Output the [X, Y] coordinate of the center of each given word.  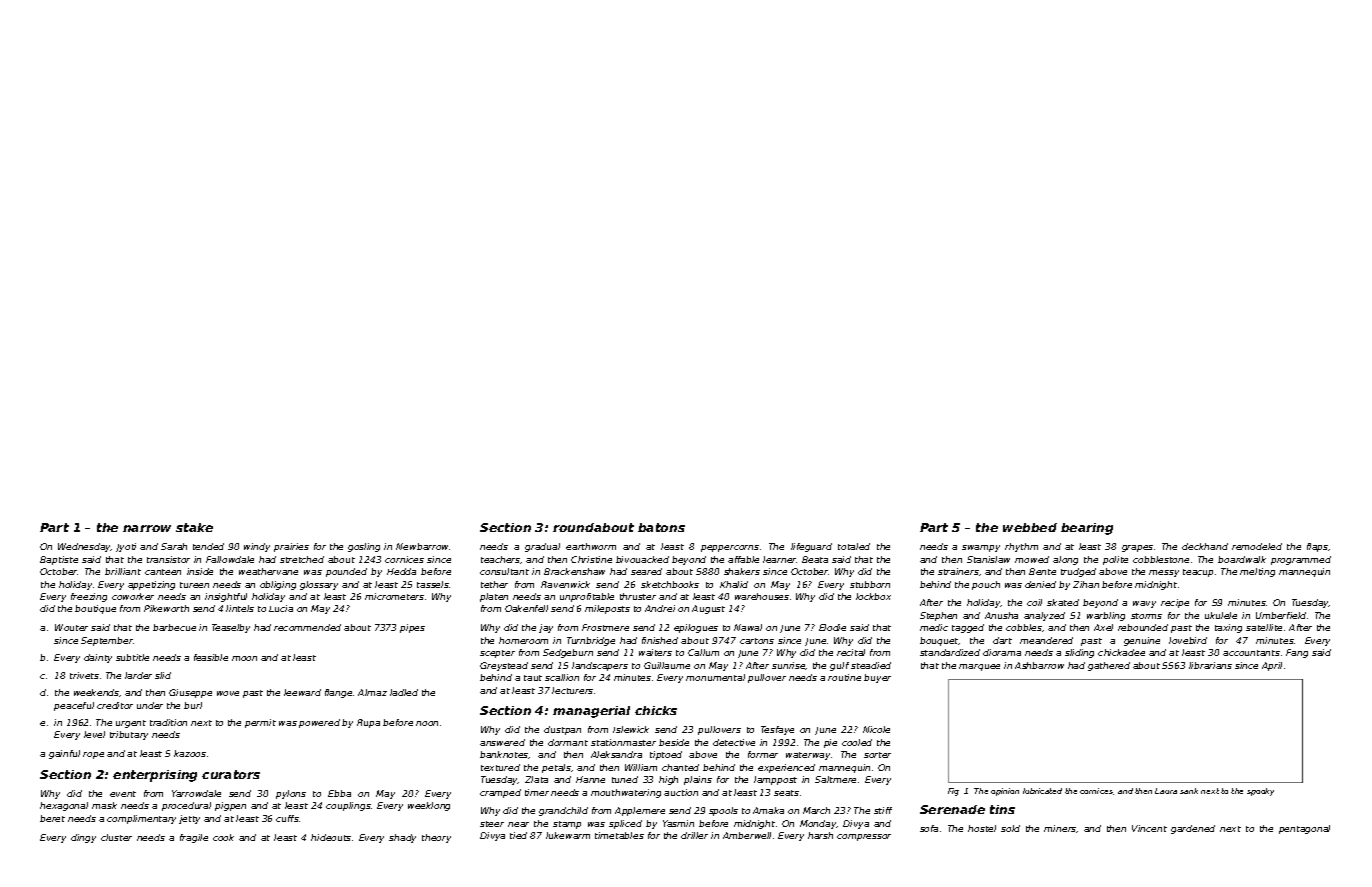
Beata [815, 559]
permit [260, 723]
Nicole [876, 729]
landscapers [600, 666]
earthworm [591, 546]
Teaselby [231, 628]
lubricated [1042, 791]
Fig [953, 792]
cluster [116, 837]
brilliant [123, 571]
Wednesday [84, 547]
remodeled [1257, 546]
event [123, 794]
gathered [1109, 666]
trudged [1078, 572]
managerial [591, 712]
